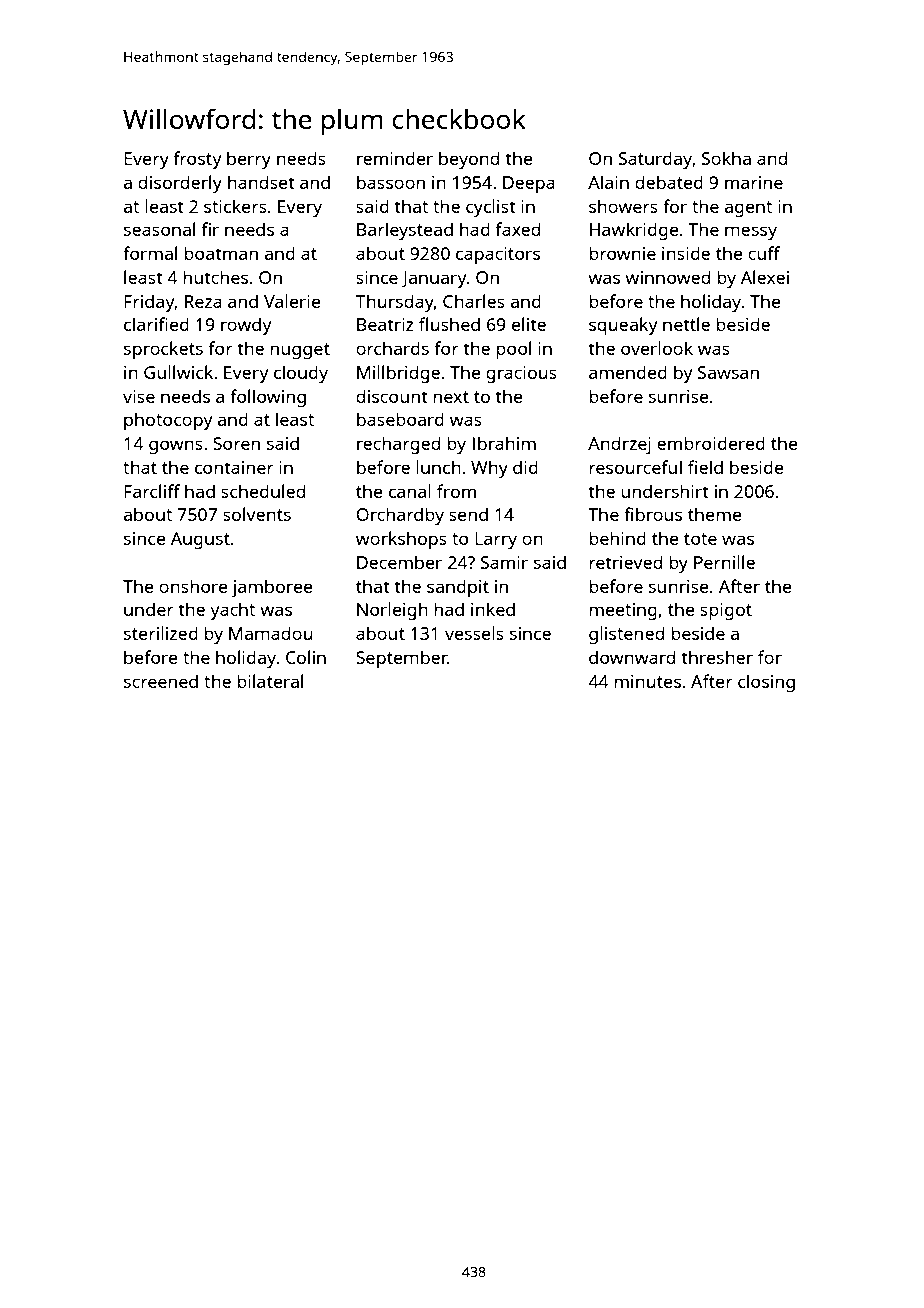  What do you see at coordinates (236, 443) in the screenshot?
I see `Soren` at bounding box center [236, 443].
